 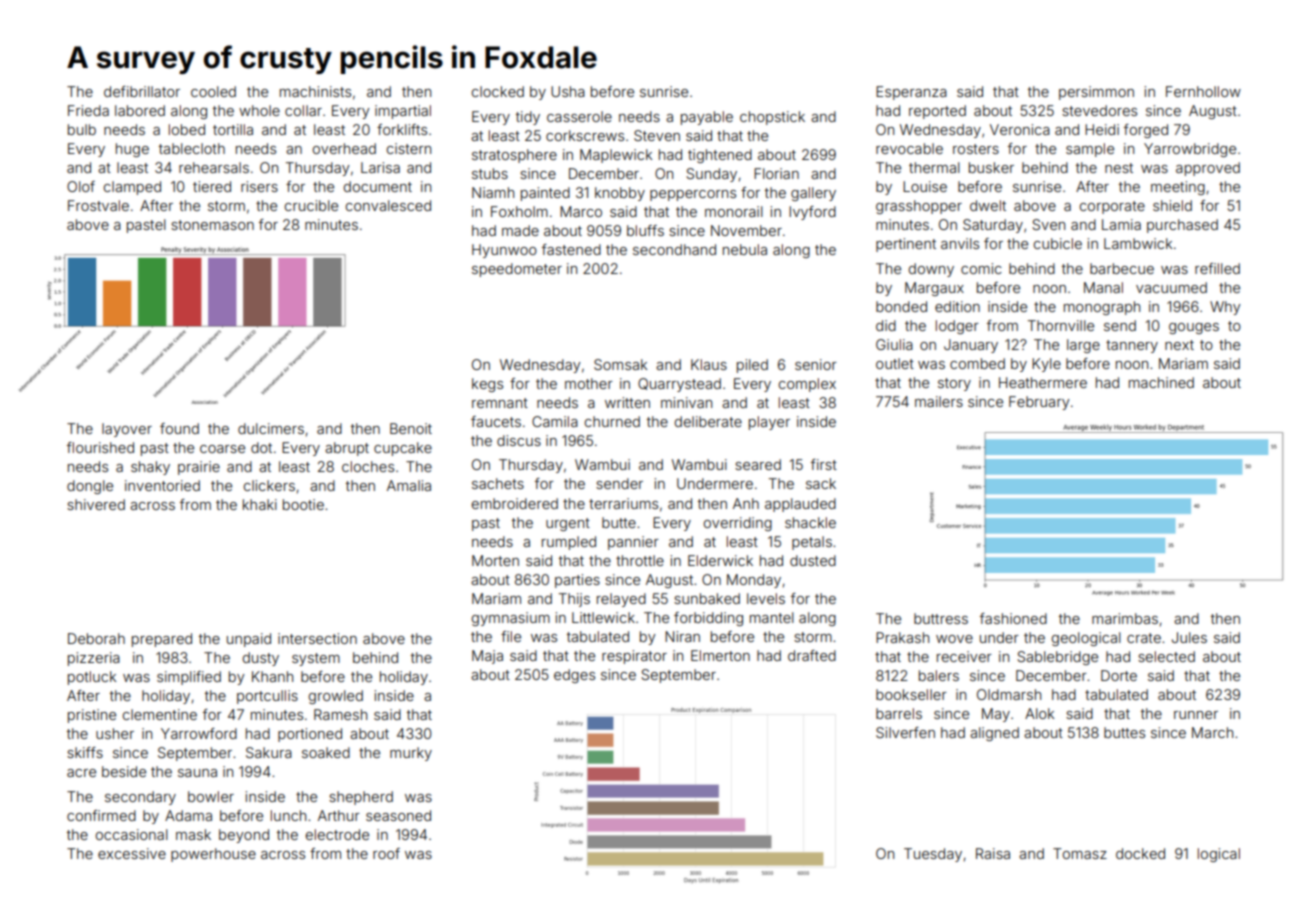 What do you see at coordinates (816, 364) in the page?
I see `senior` at bounding box center [816, 364].
